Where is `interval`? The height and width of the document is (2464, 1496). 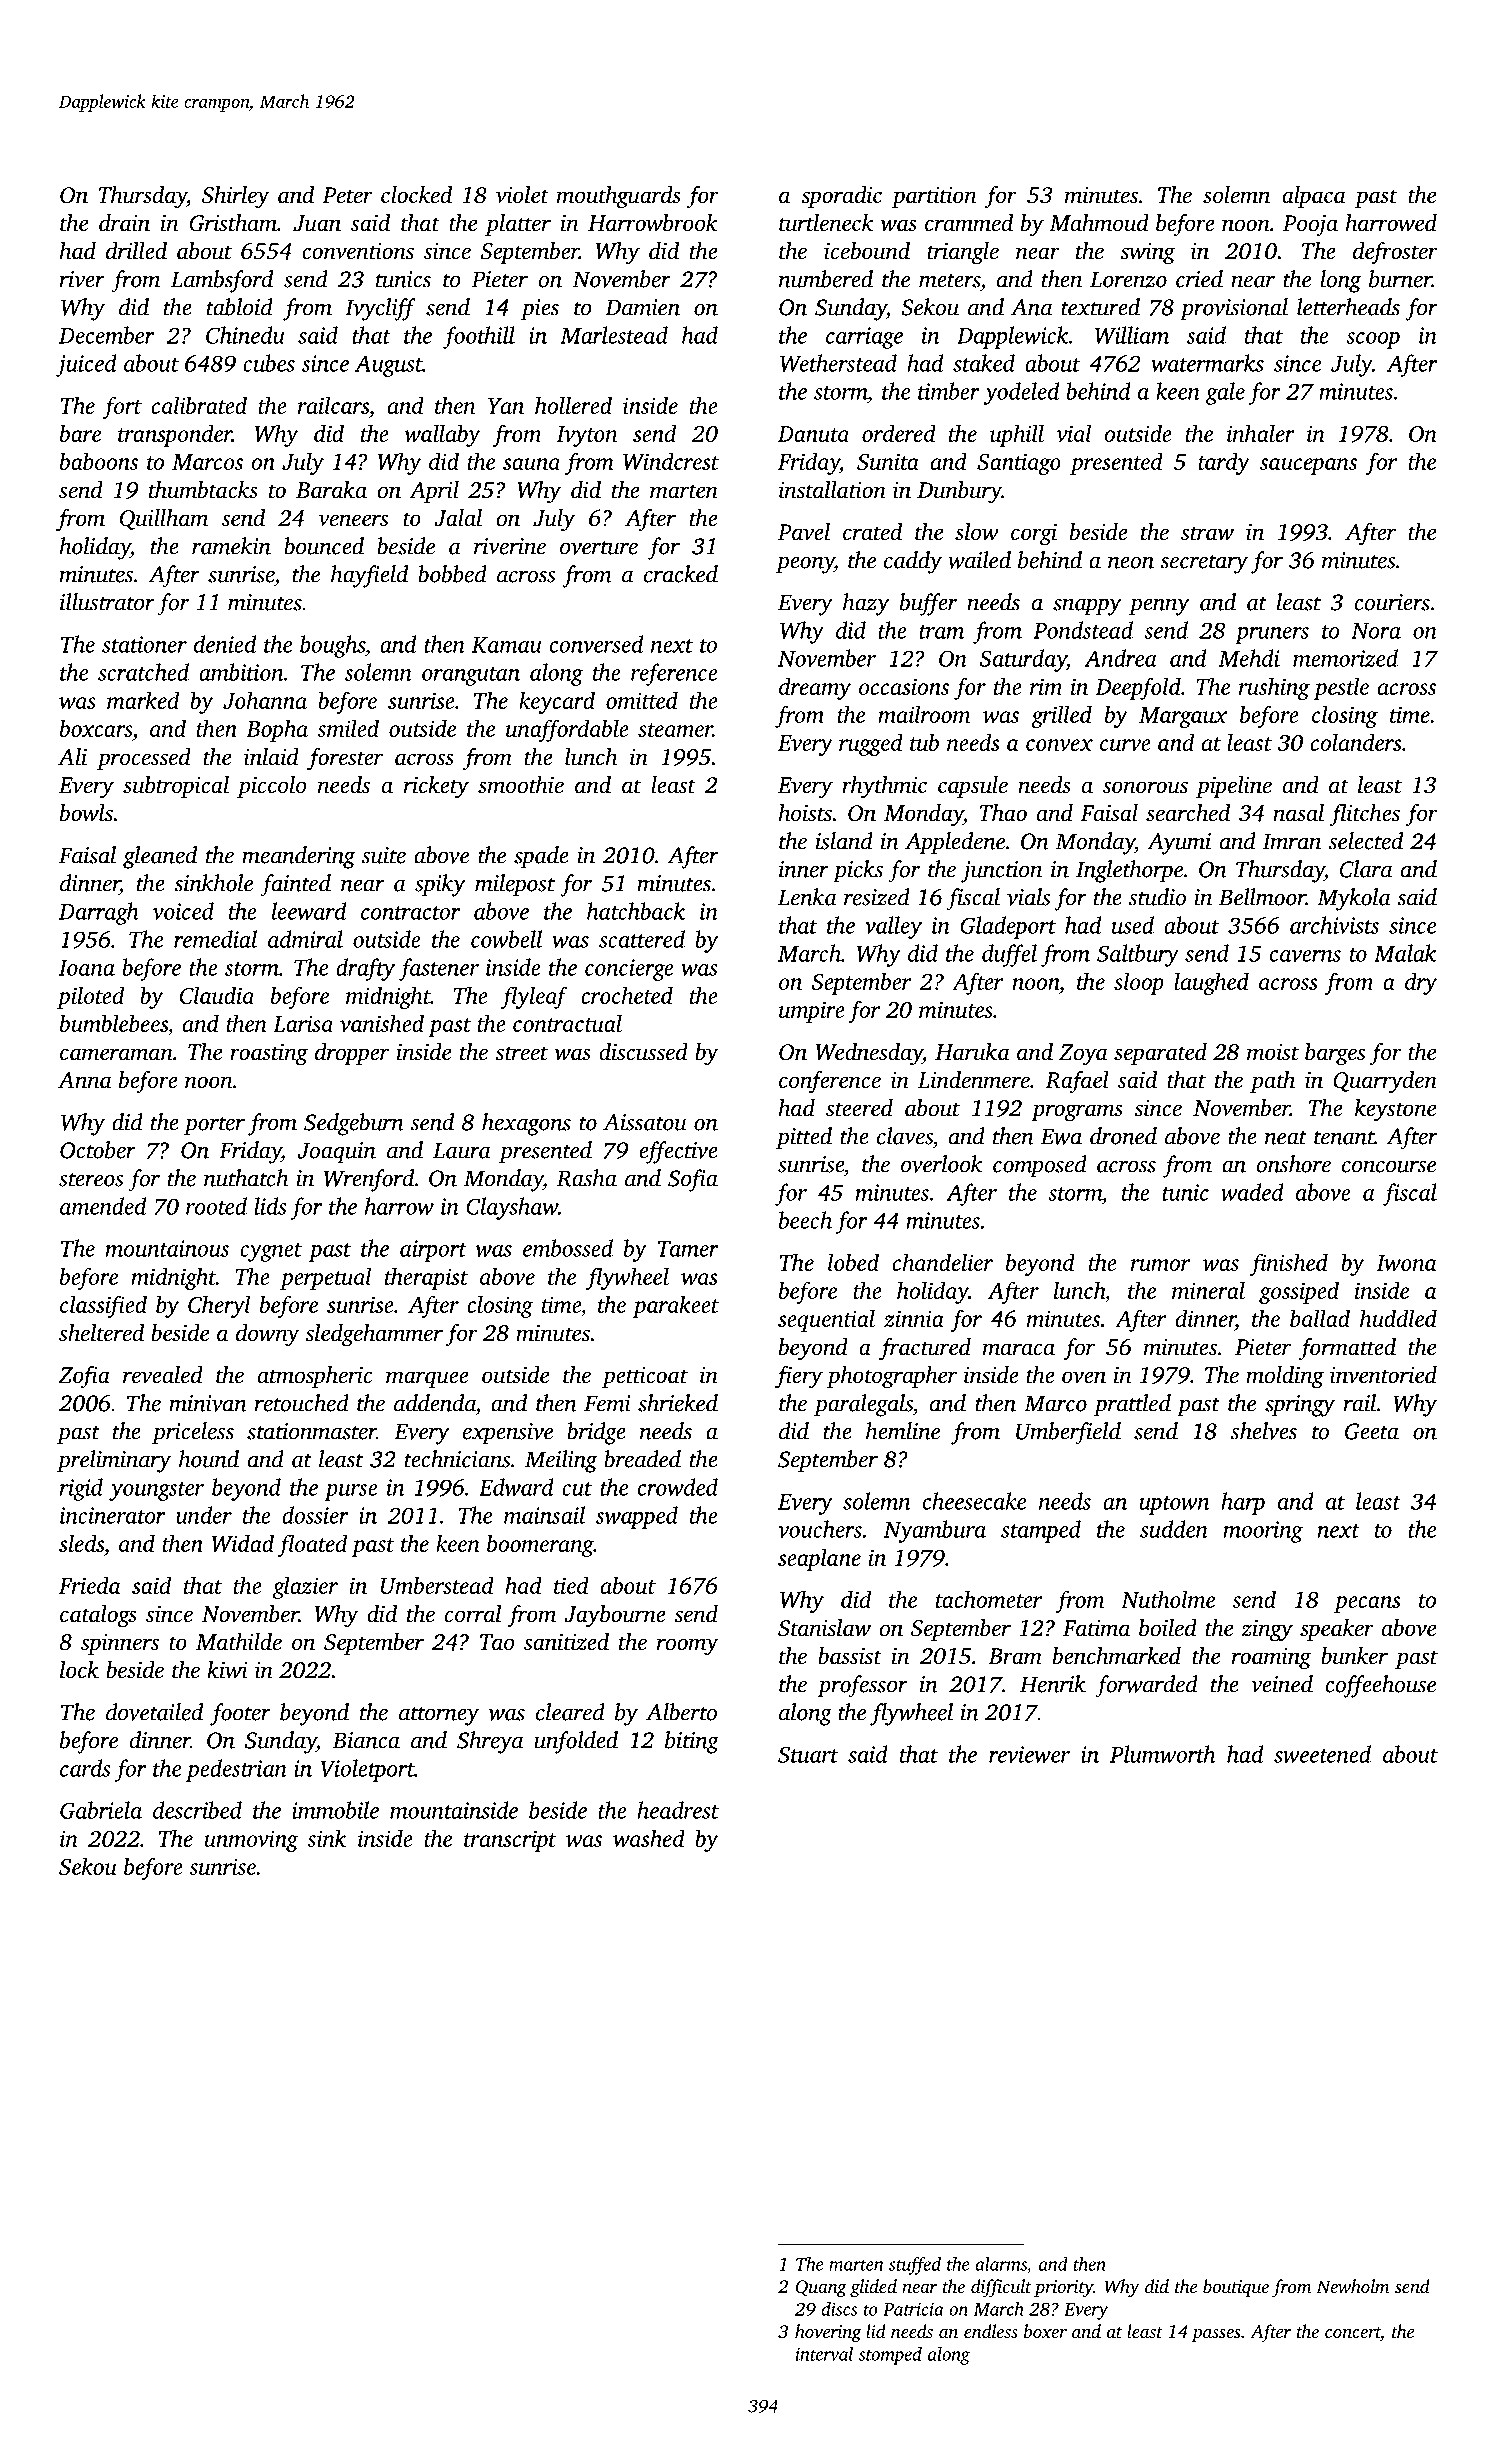
interval is located at coordinates (824, 2354).
